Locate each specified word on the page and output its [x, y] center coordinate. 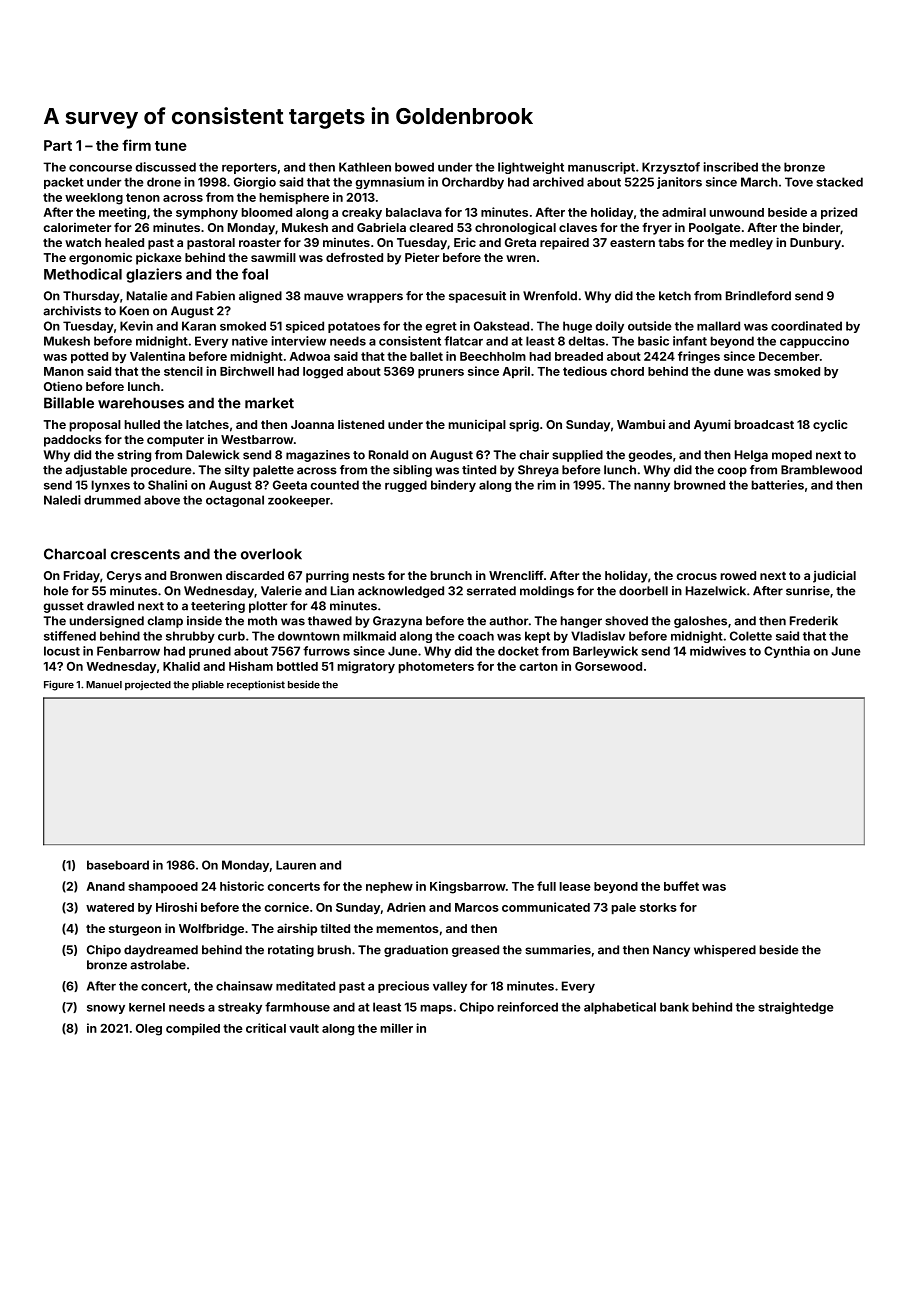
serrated [491, 591]
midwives [718, 651]
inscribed [731, 167]
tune [171, 146]
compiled [193, 1029]
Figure [59, 685]
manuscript [601, 168]
